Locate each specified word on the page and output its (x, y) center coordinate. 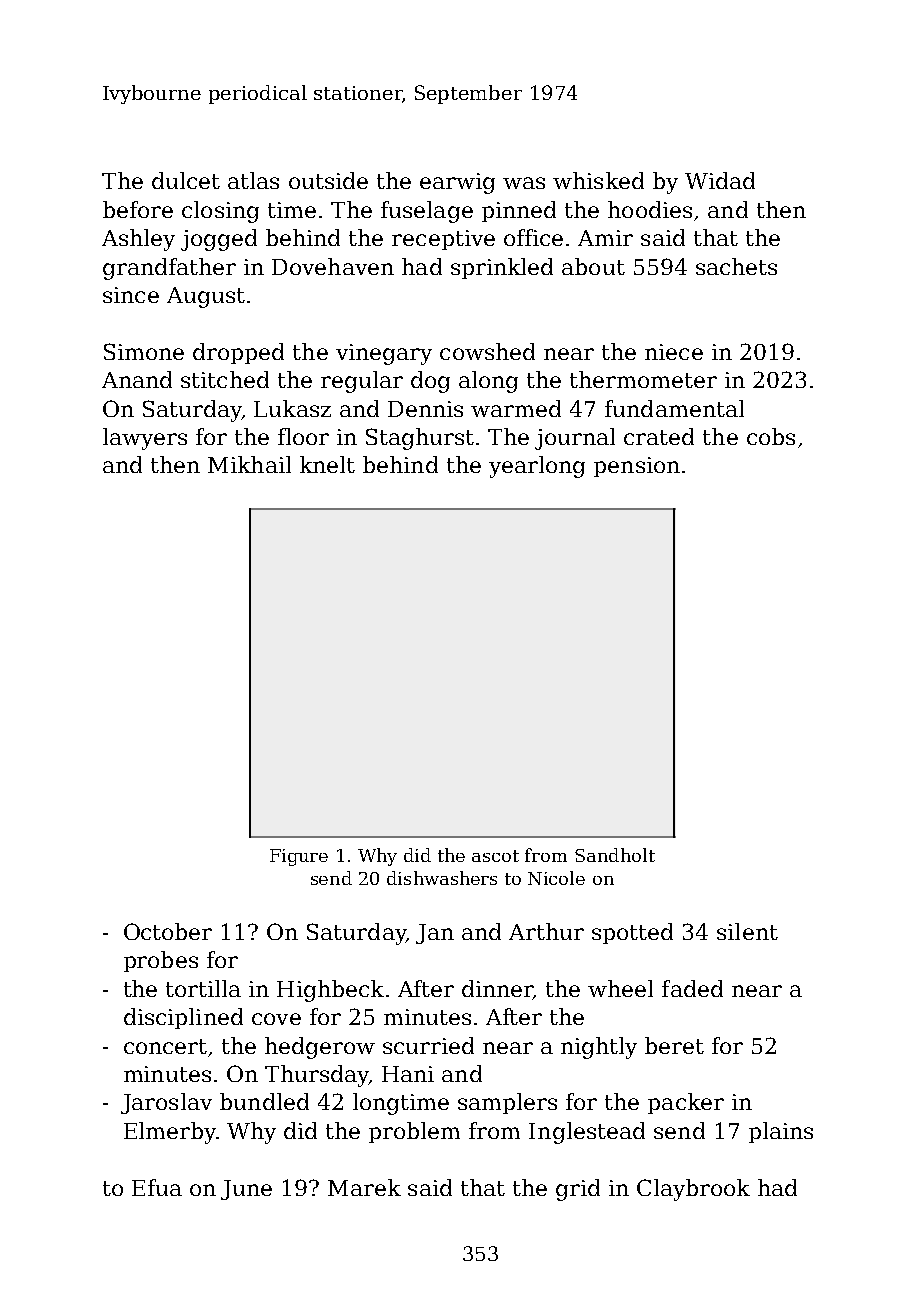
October (168, 931)
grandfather (169, 269)
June (246, 1190)
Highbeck (330, 991)
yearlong (537, 467)
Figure (299, 857)
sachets (736, 266)
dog (430, 382)
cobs (771, 436)
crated (659, 436)
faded (692, 988)
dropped (238, 353)
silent (747, 931)
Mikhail (249, 464)
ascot (495, 856)
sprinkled (502, 268)
